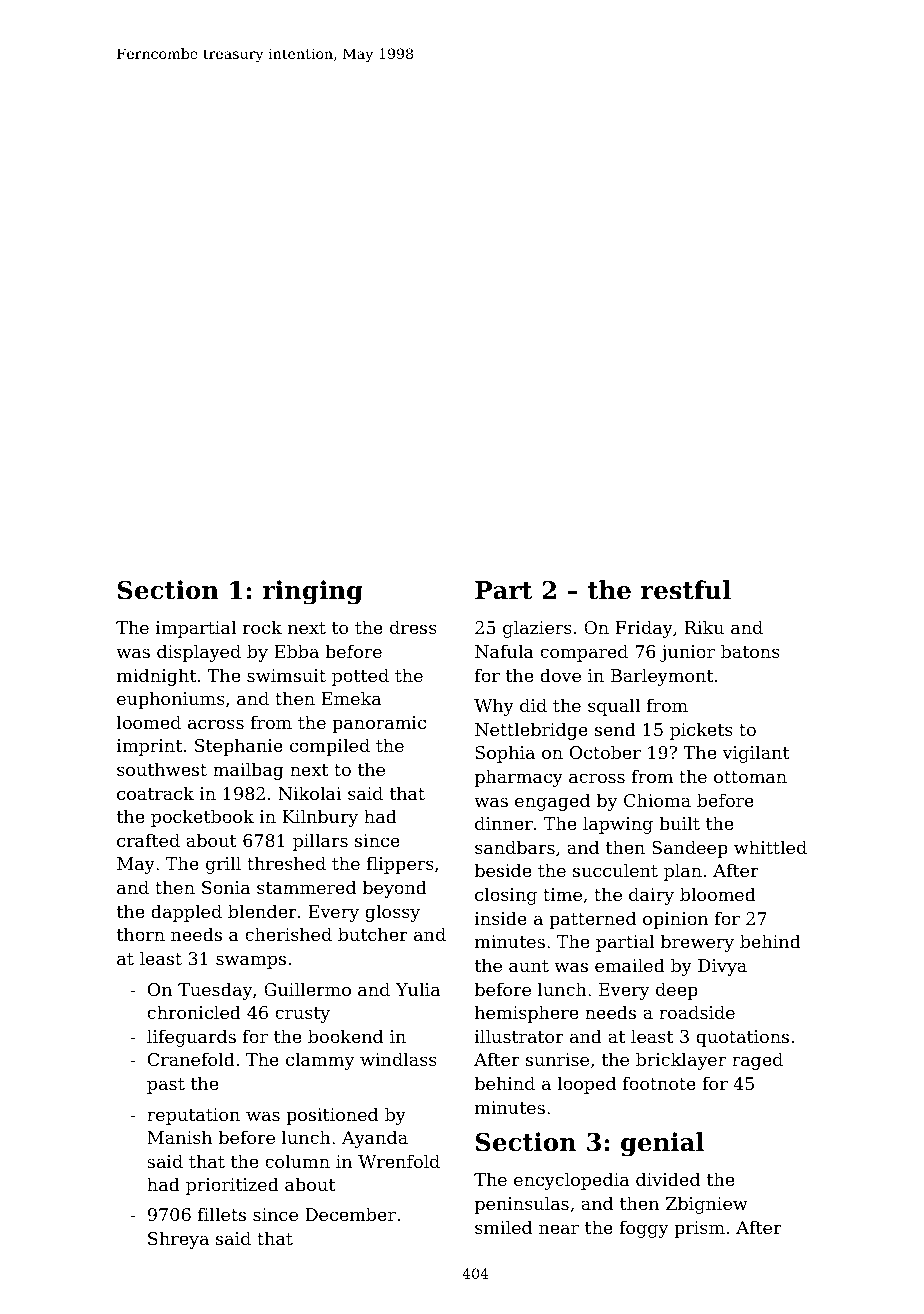 This document has height=1314, width=924. What do you see at coordinates (226, 887) in the document?
I see `Sonia` at bounding box center [226, 887].
